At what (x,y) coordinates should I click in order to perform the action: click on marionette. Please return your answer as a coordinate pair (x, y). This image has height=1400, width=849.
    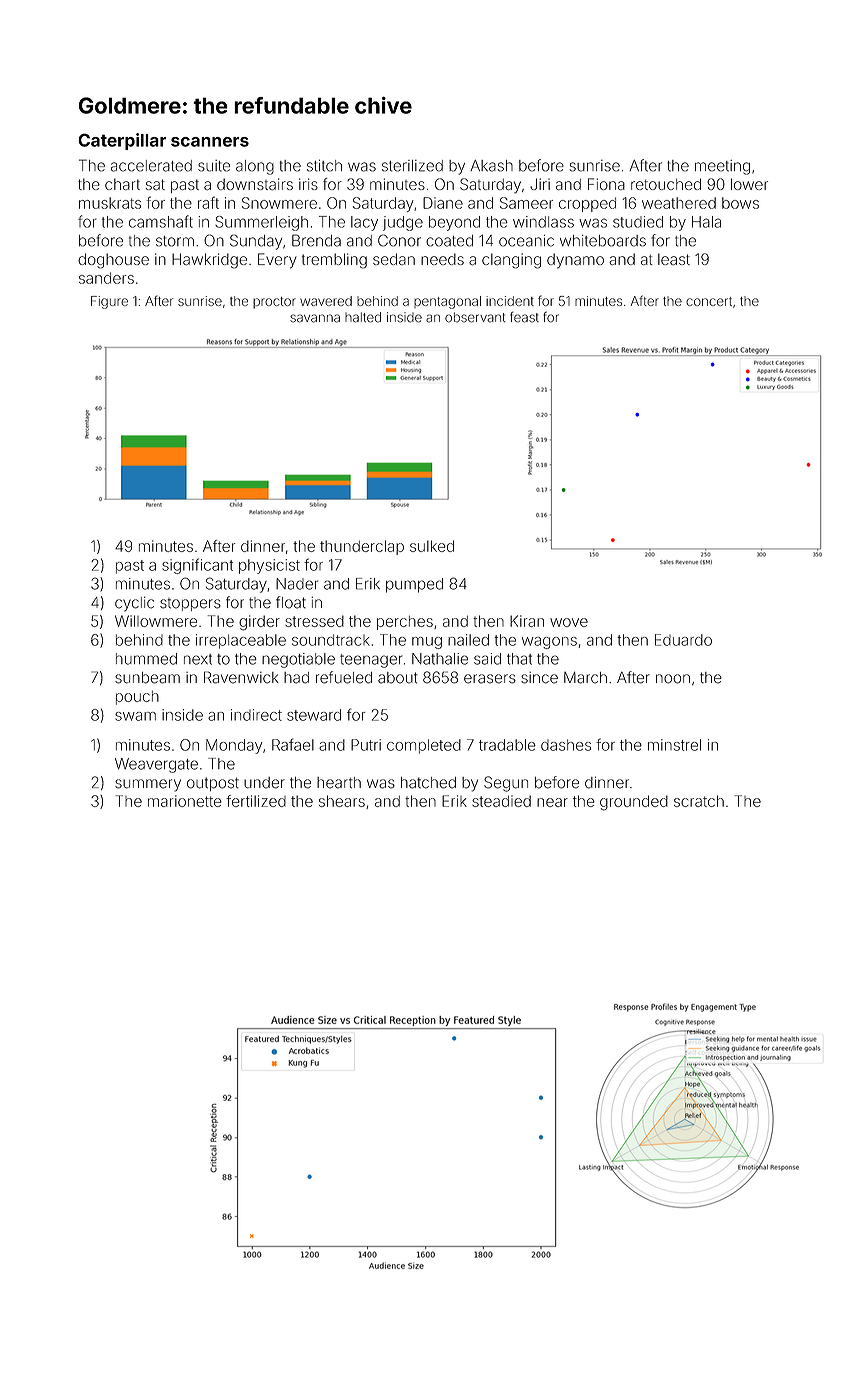
    Looking at the image, I should click on (185, 801).
